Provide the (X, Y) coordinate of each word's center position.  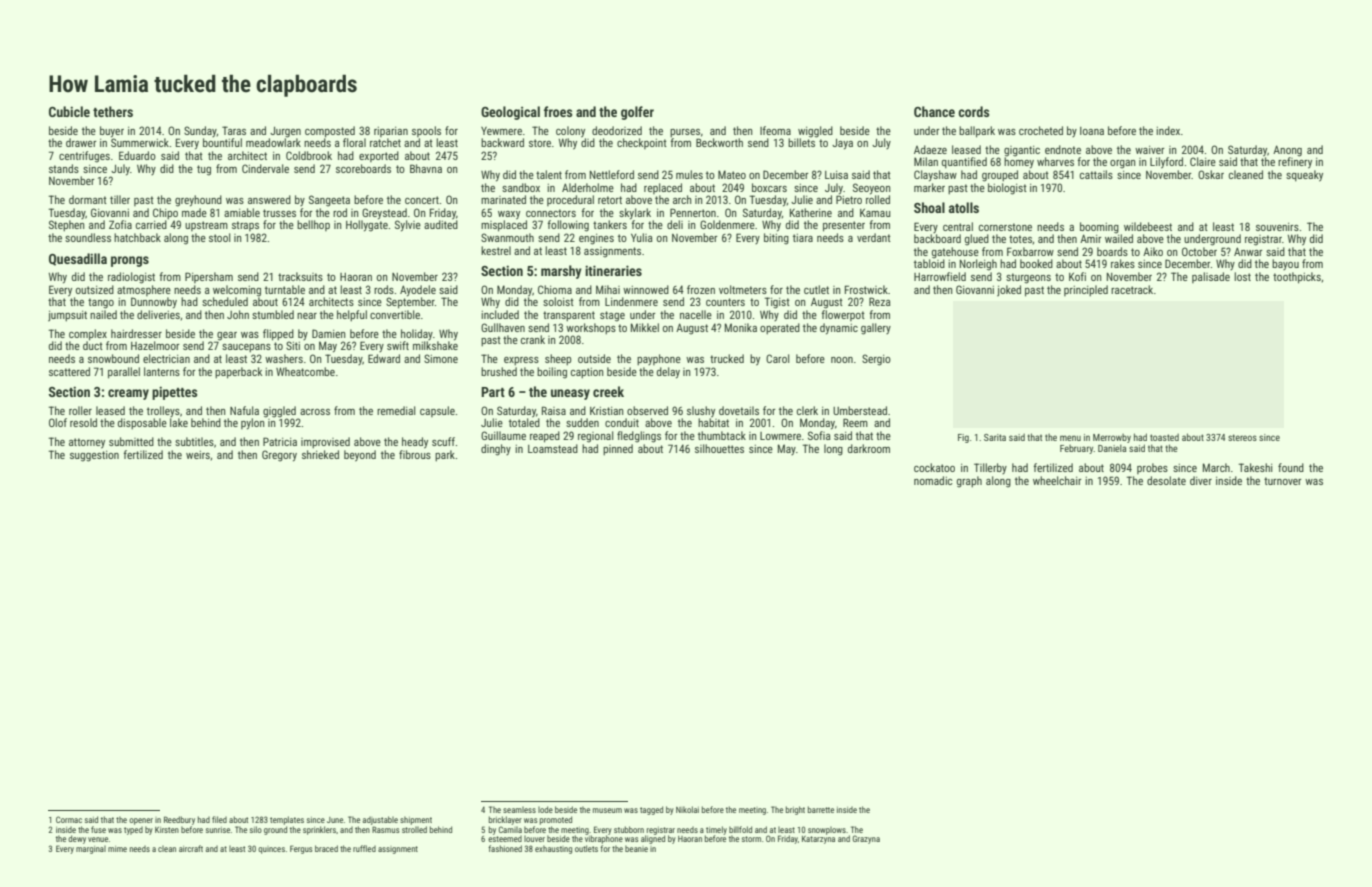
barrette (821, 809)
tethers (113, 111)
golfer (637, 113)
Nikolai (687, 809)
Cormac (69, 819)
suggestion (94, 456)
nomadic (933, 480)
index (1168, 130)
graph (969, 482)
